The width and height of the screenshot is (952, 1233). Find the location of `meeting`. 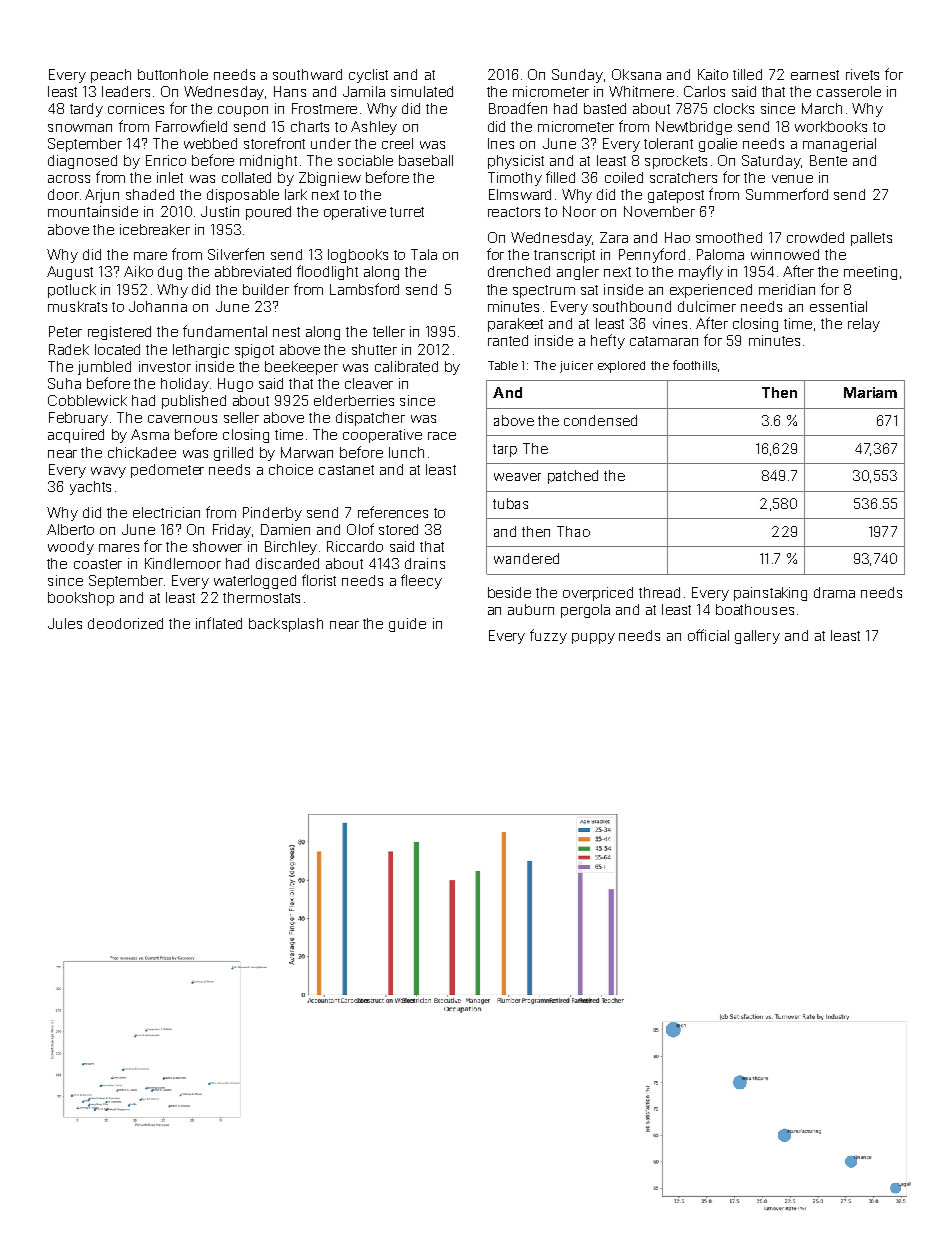

meeting is located at coordinates (870, 273).
